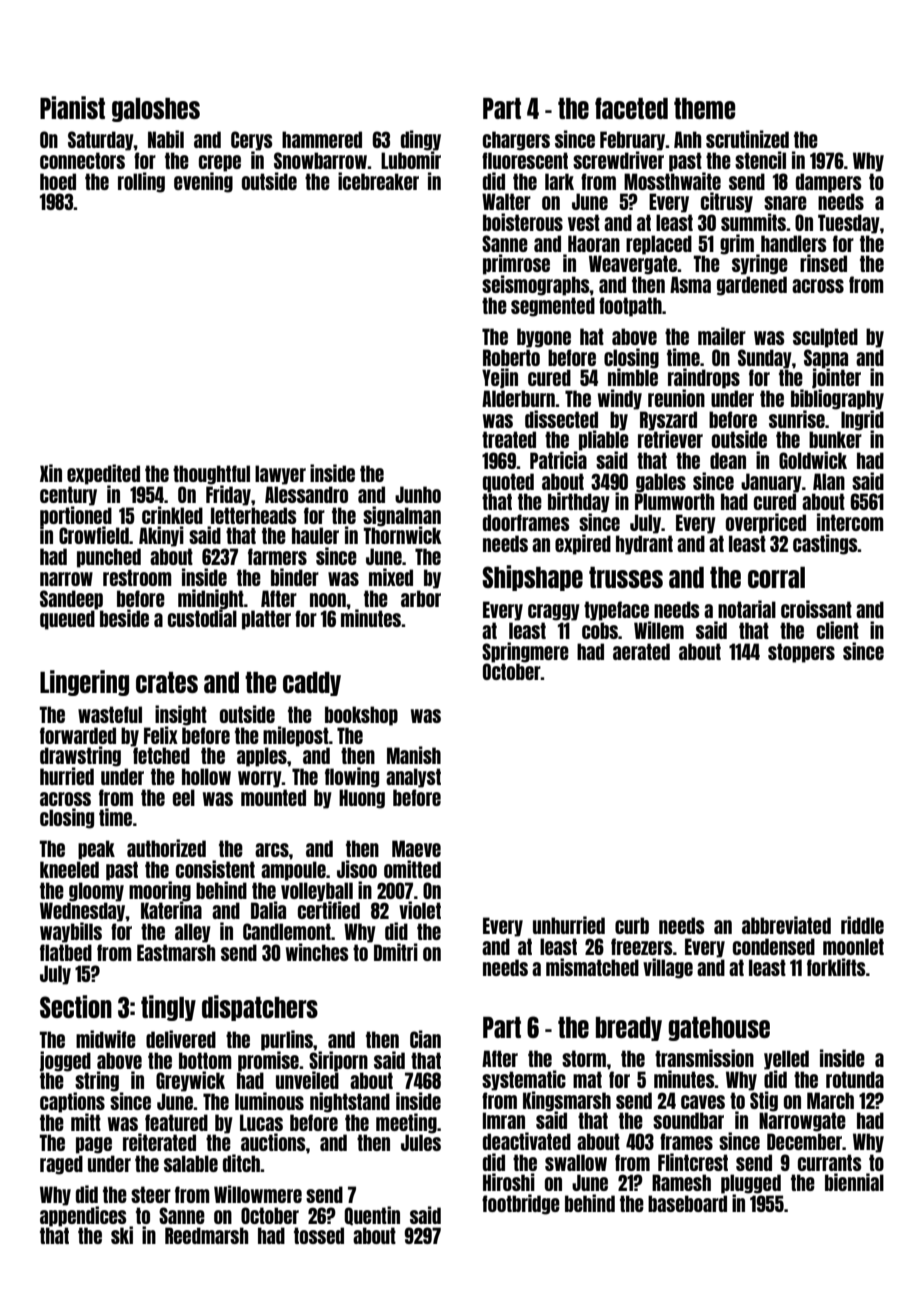  What do you see at coordinates (421, 1142) in the screenshot?
I see `Jules` at bounding box center [421, 1142].
